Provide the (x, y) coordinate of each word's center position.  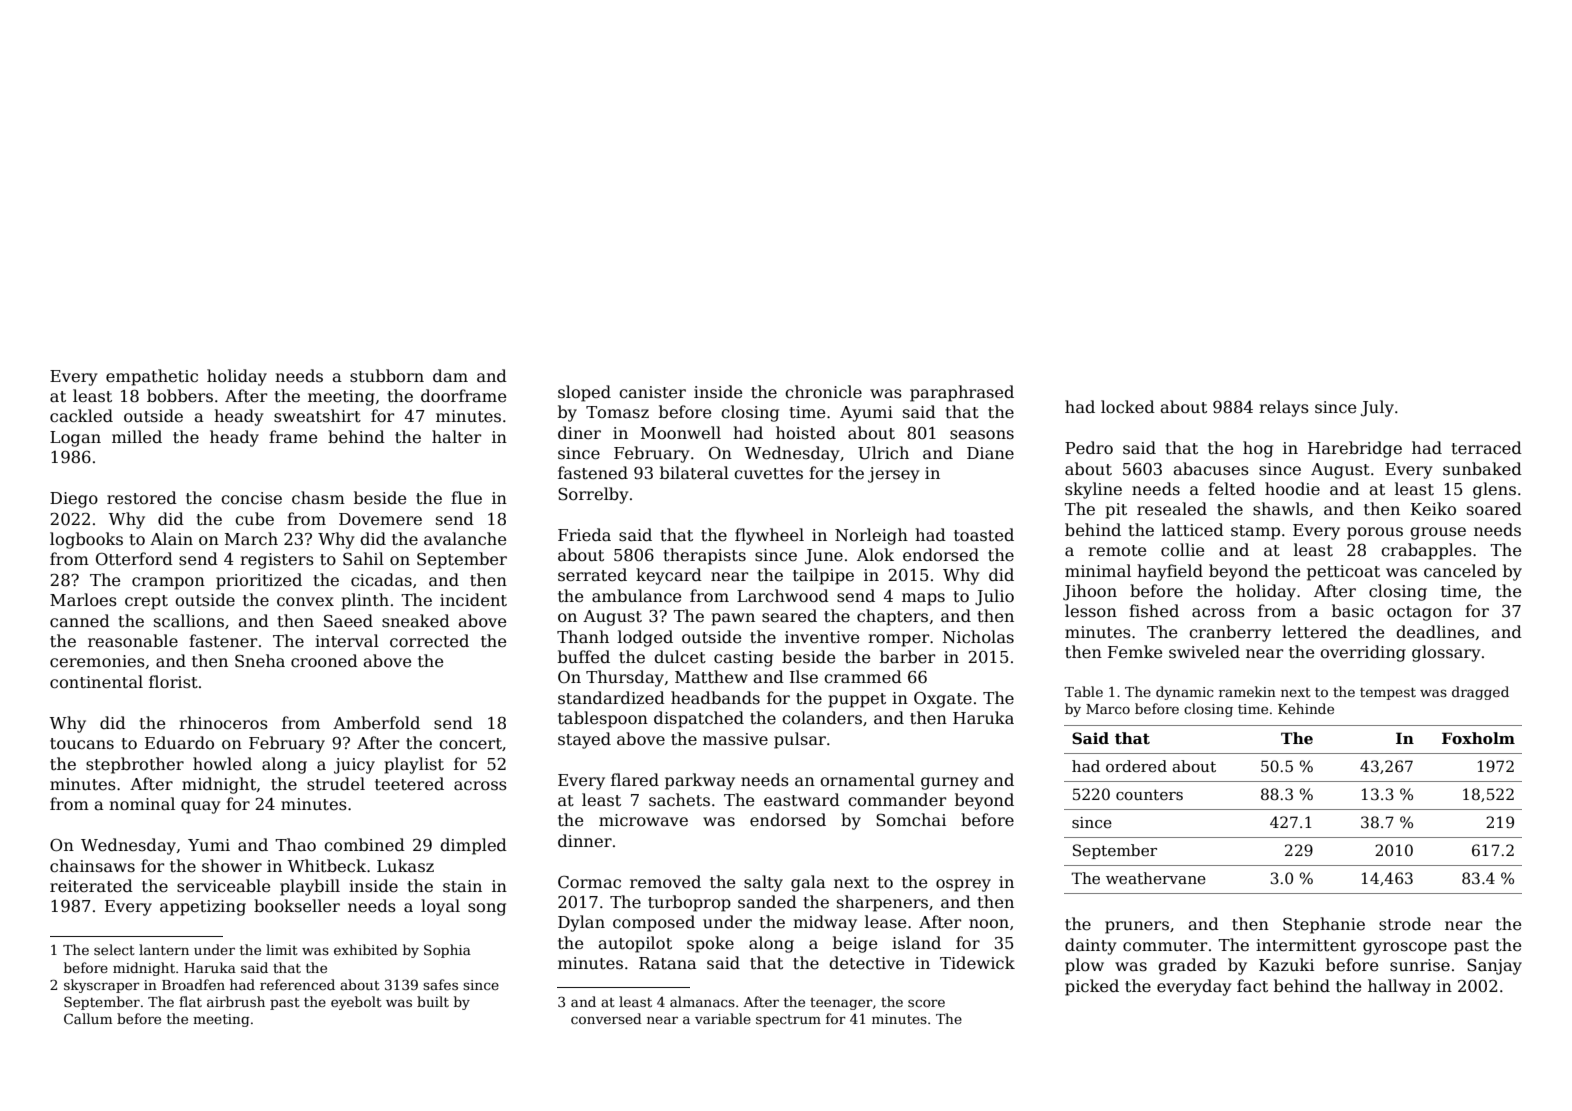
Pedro (1089, 448)
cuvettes (768, 474)
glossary (1446, 653)
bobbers (180, 396)
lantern (164, 949)
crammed (863, 677)
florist (173, 681)
